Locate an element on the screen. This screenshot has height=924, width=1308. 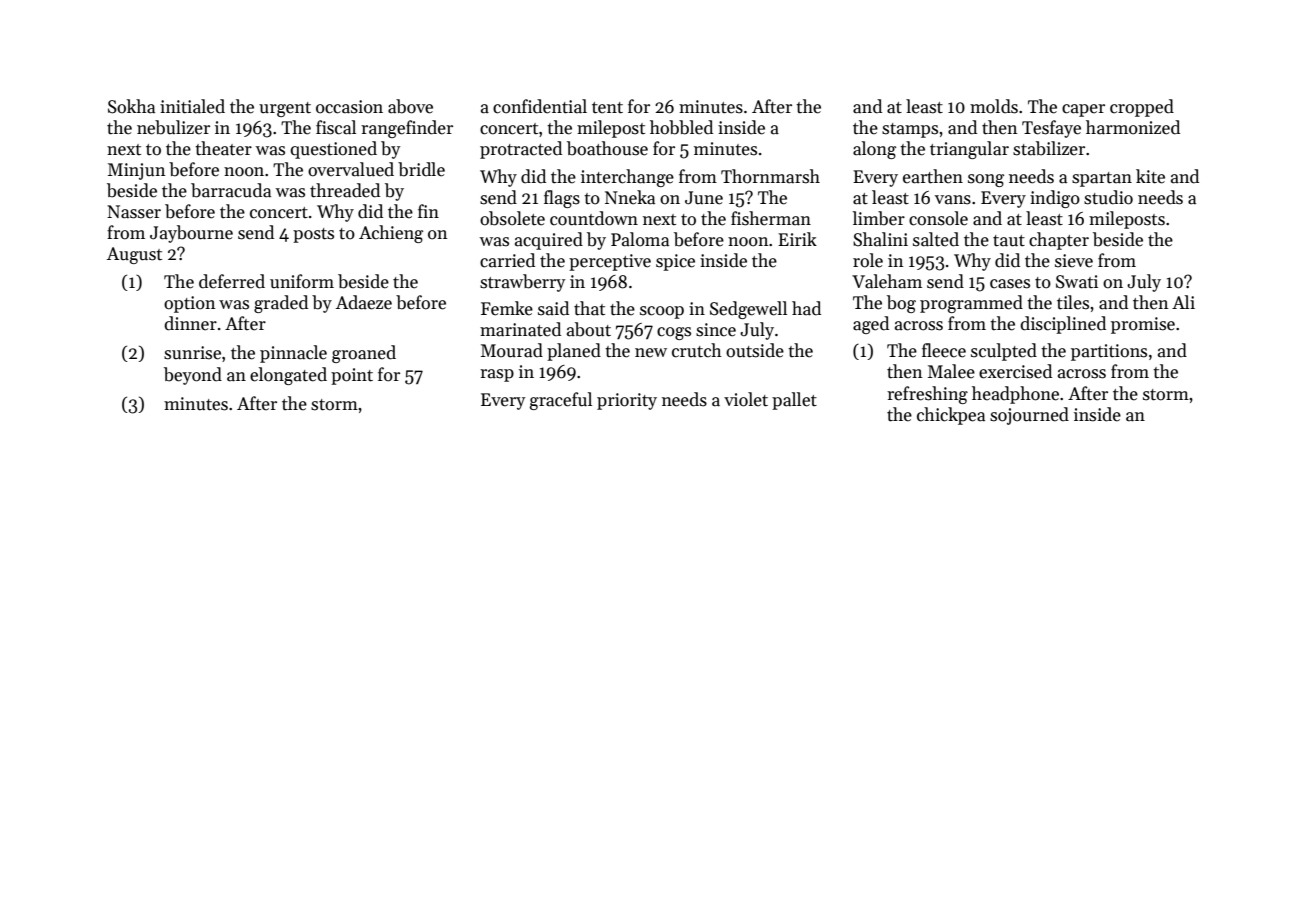
tent is located at coordinates (607, 108).
